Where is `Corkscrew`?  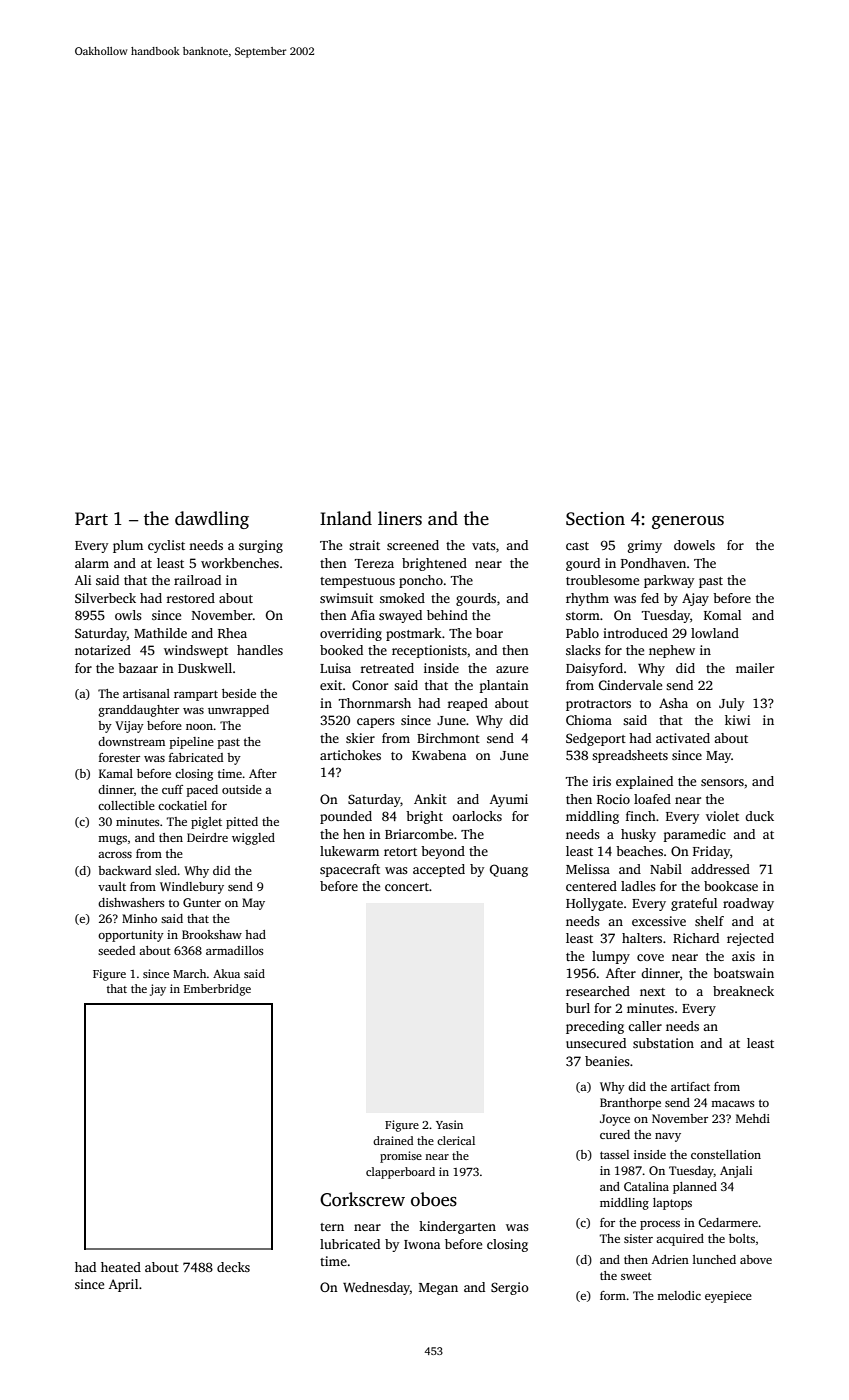
Corkscrew is located at coordinates (362, 1199).
